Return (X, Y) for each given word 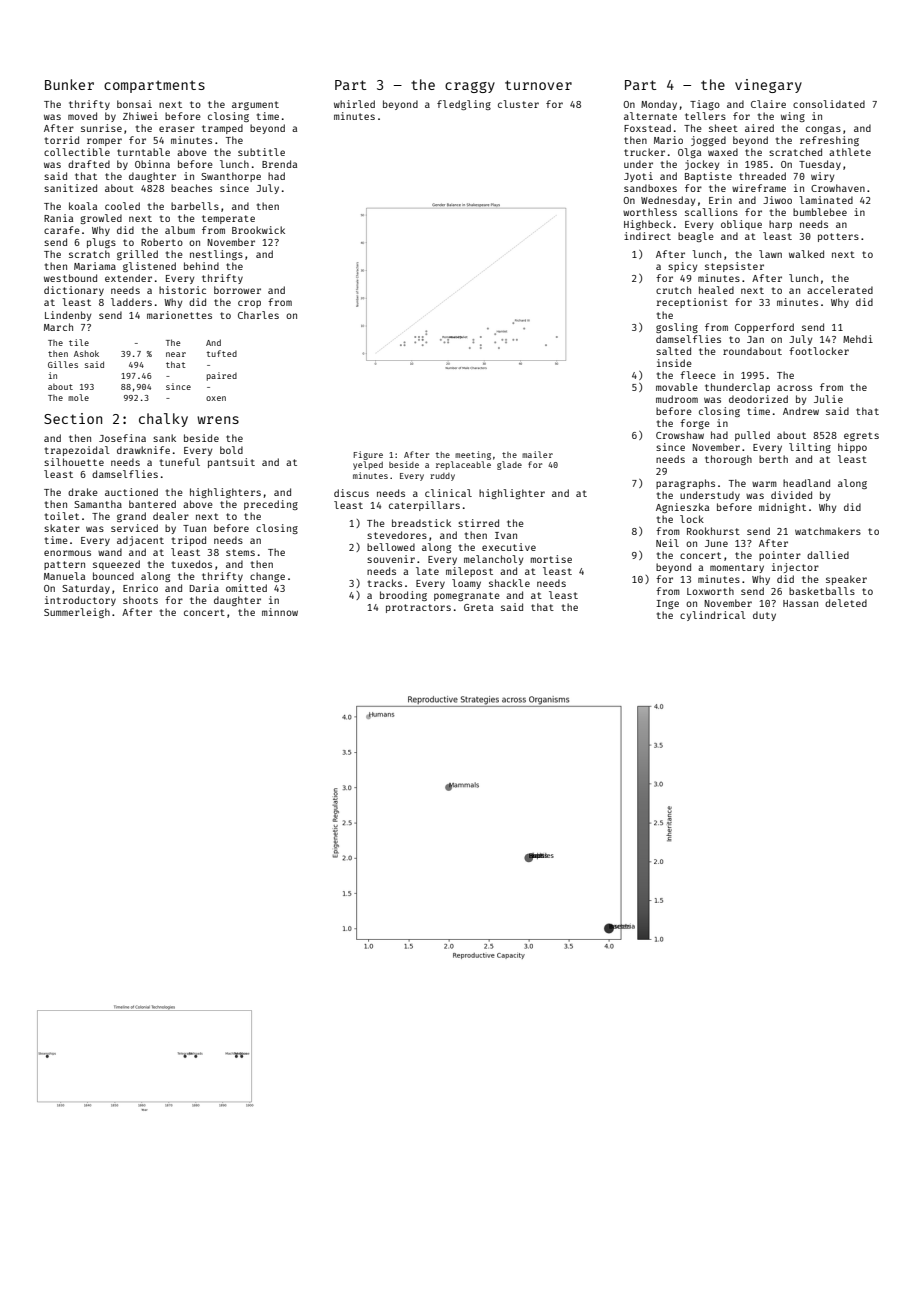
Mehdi (858, 339)
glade (509, 465)
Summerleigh (77, 613)
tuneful (180, 462)
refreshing (829, 141)
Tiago (705, 105)
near (176, 354)
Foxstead (647, 128)
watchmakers (828, 531)
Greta (478, 607)
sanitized (70, 188)
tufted (222, 353)
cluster (518, 104)
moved (82, 116)
